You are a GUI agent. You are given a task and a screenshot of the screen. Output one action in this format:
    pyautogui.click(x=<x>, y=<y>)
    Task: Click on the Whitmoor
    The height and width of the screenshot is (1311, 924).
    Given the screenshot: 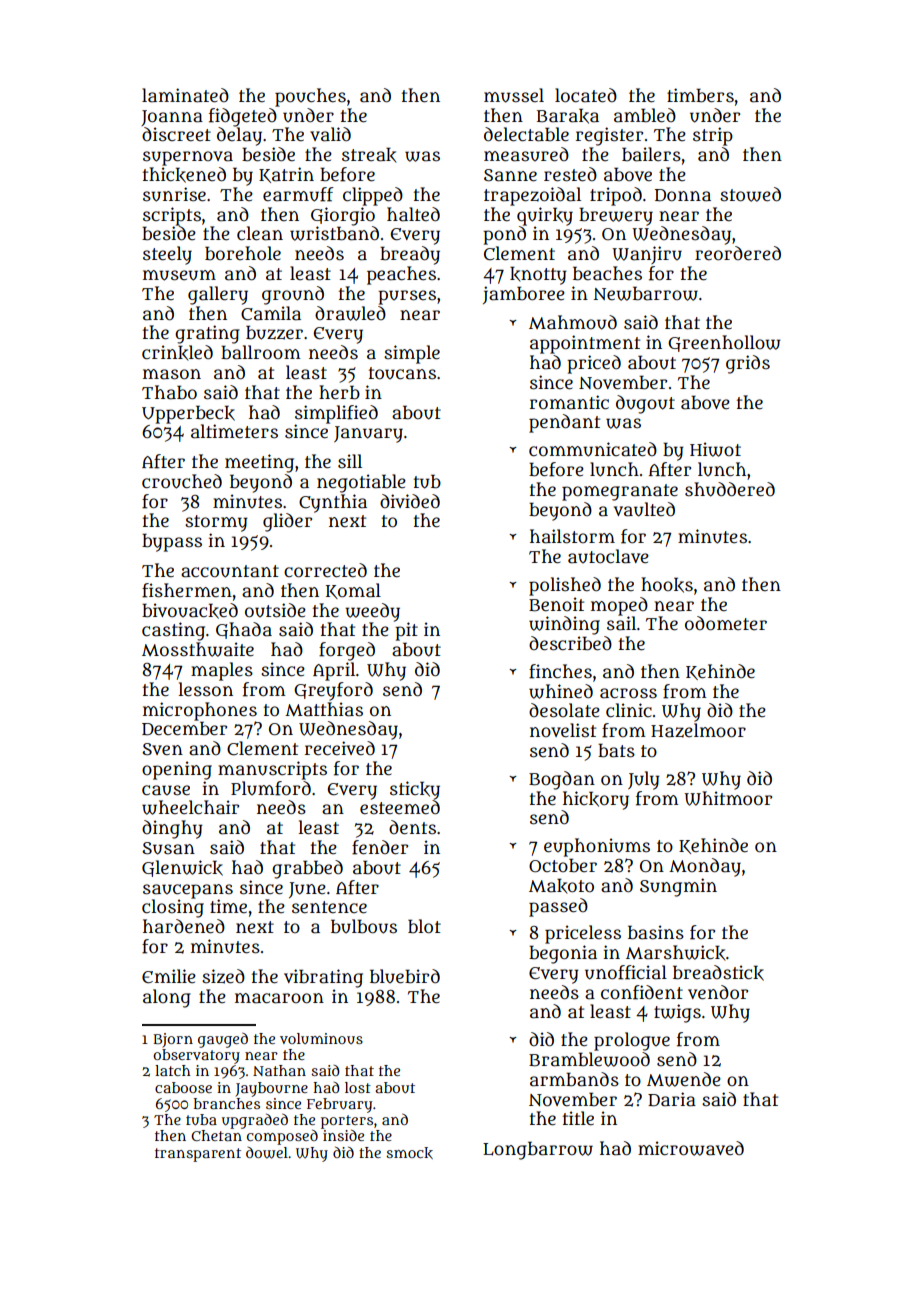 What is the action you would take?
    pyautogui.click(x=728, y=798)
